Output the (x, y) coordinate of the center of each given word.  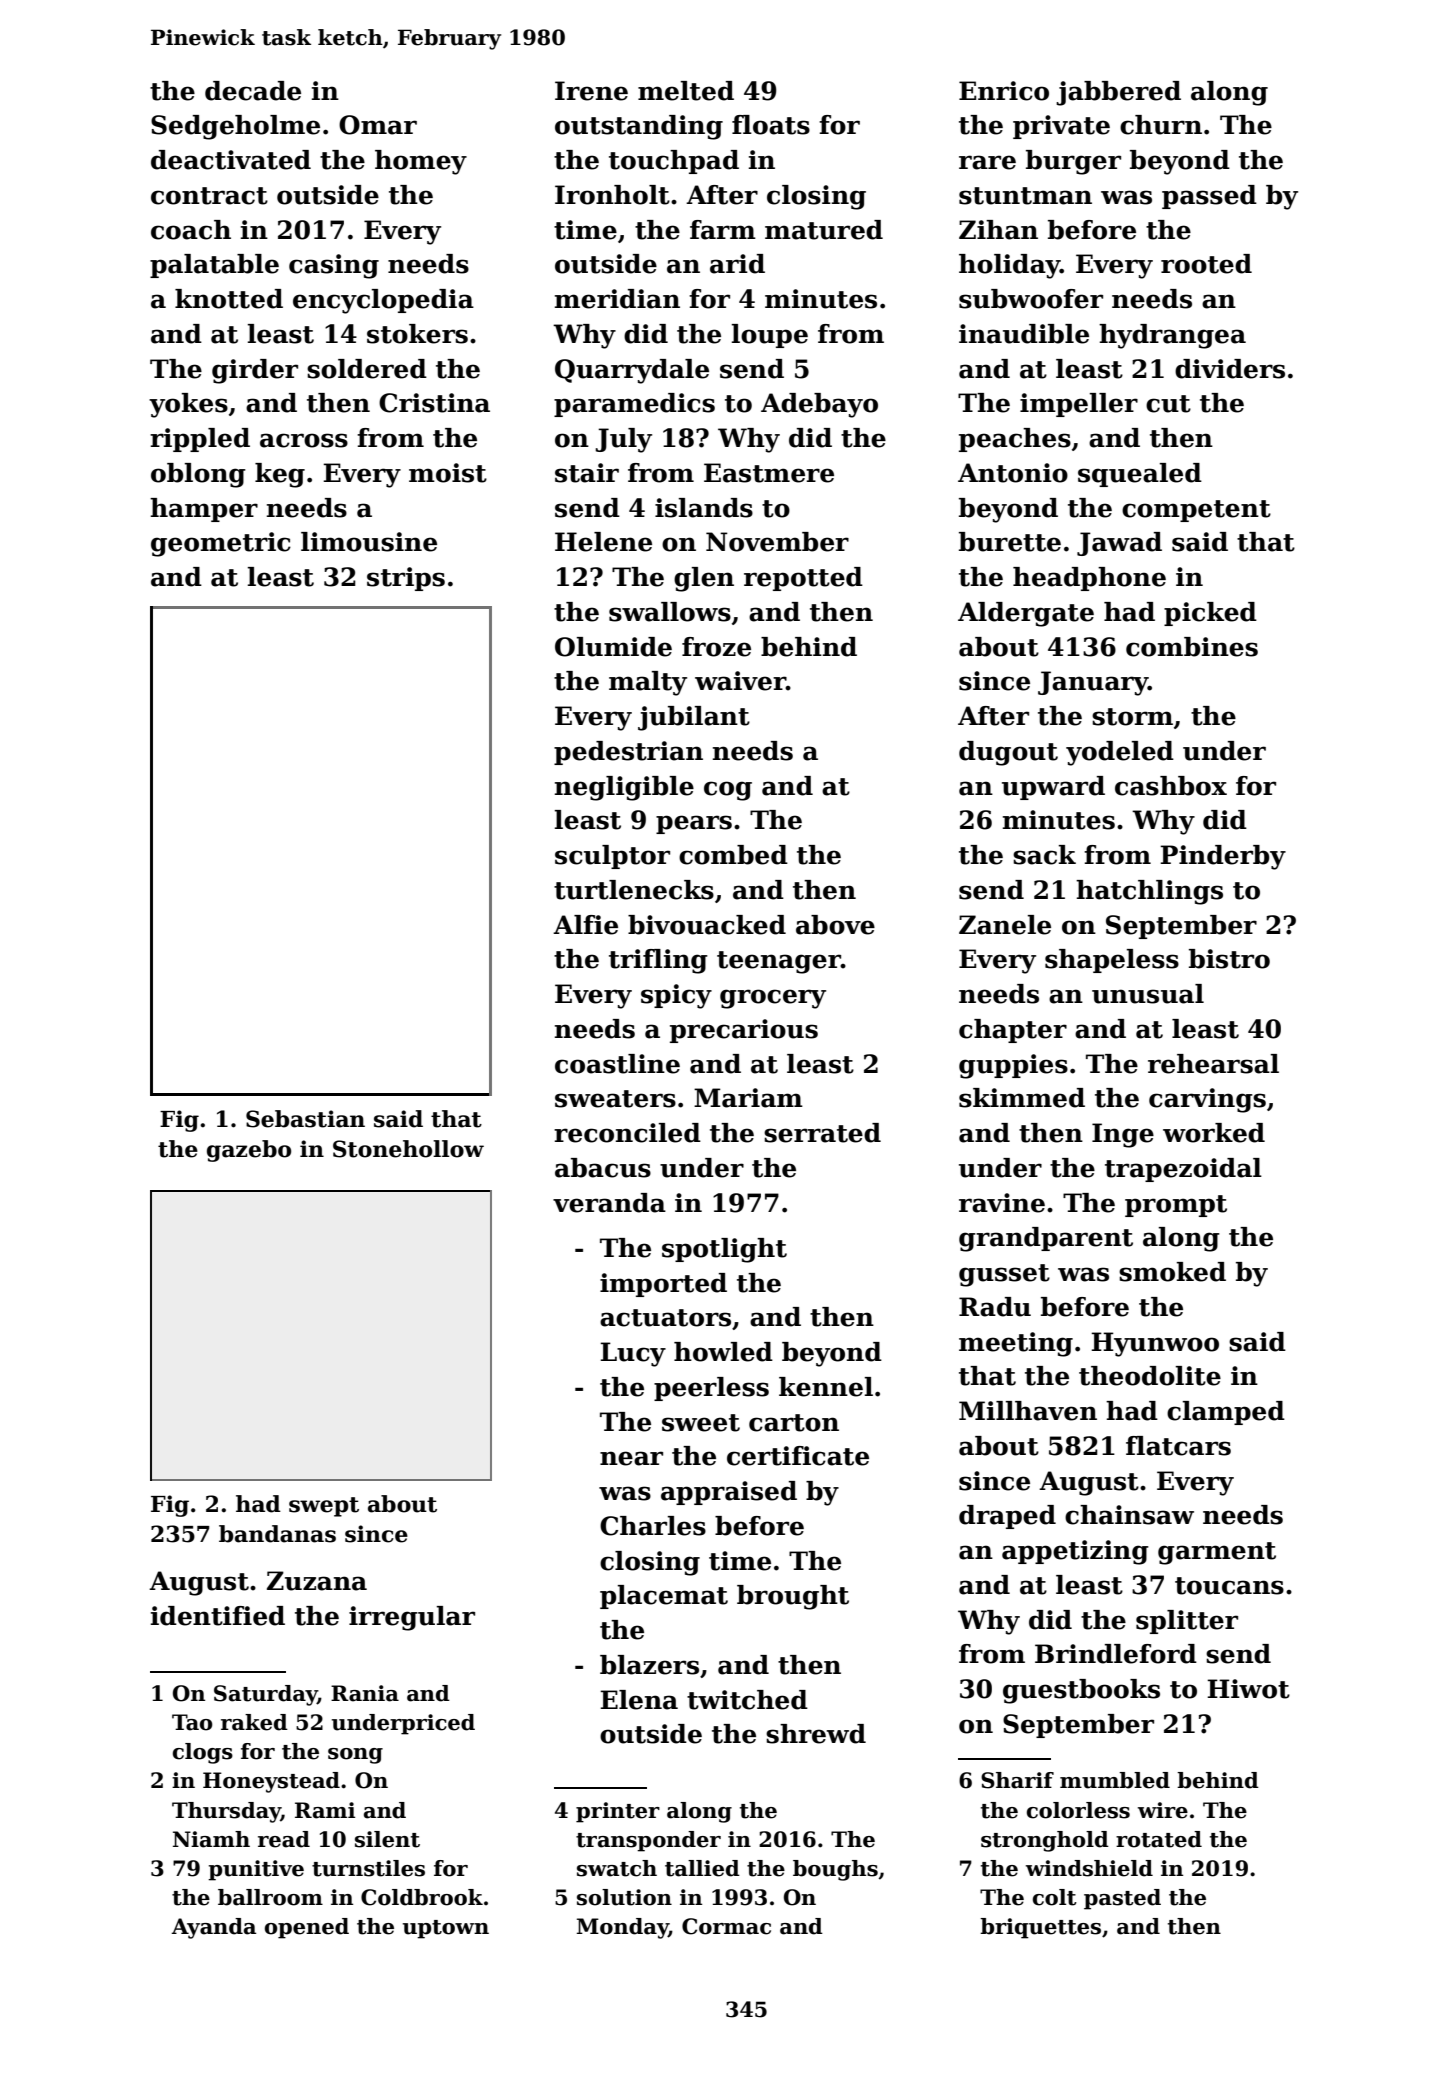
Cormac (726, 1926)
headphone (1089, 579)
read (284, 1839)
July (623, 440)
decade (253, 91)
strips (406, 579)
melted (686, 91)
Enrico (1004, 91)
